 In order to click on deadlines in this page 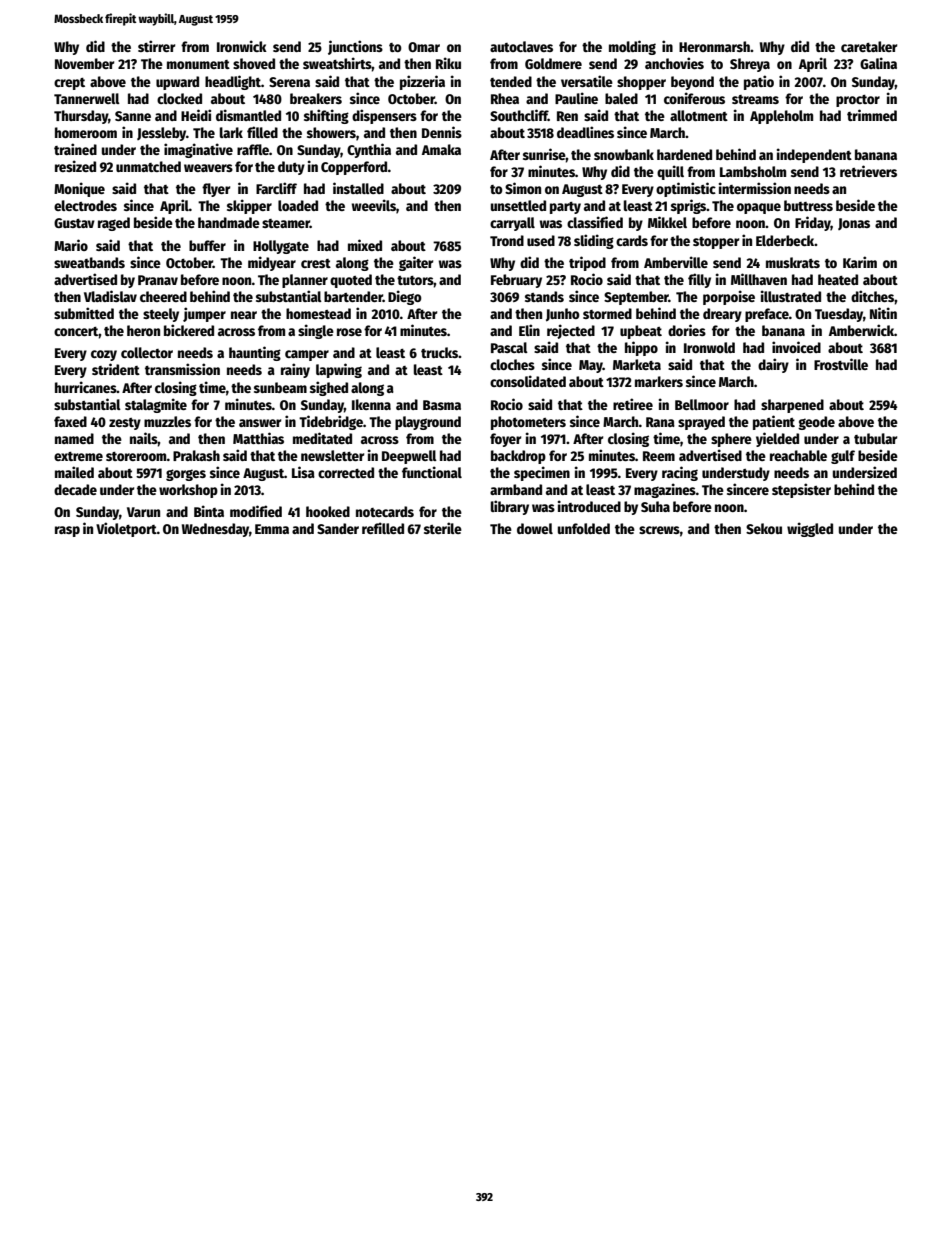, I will do `click(585, 132)`.
